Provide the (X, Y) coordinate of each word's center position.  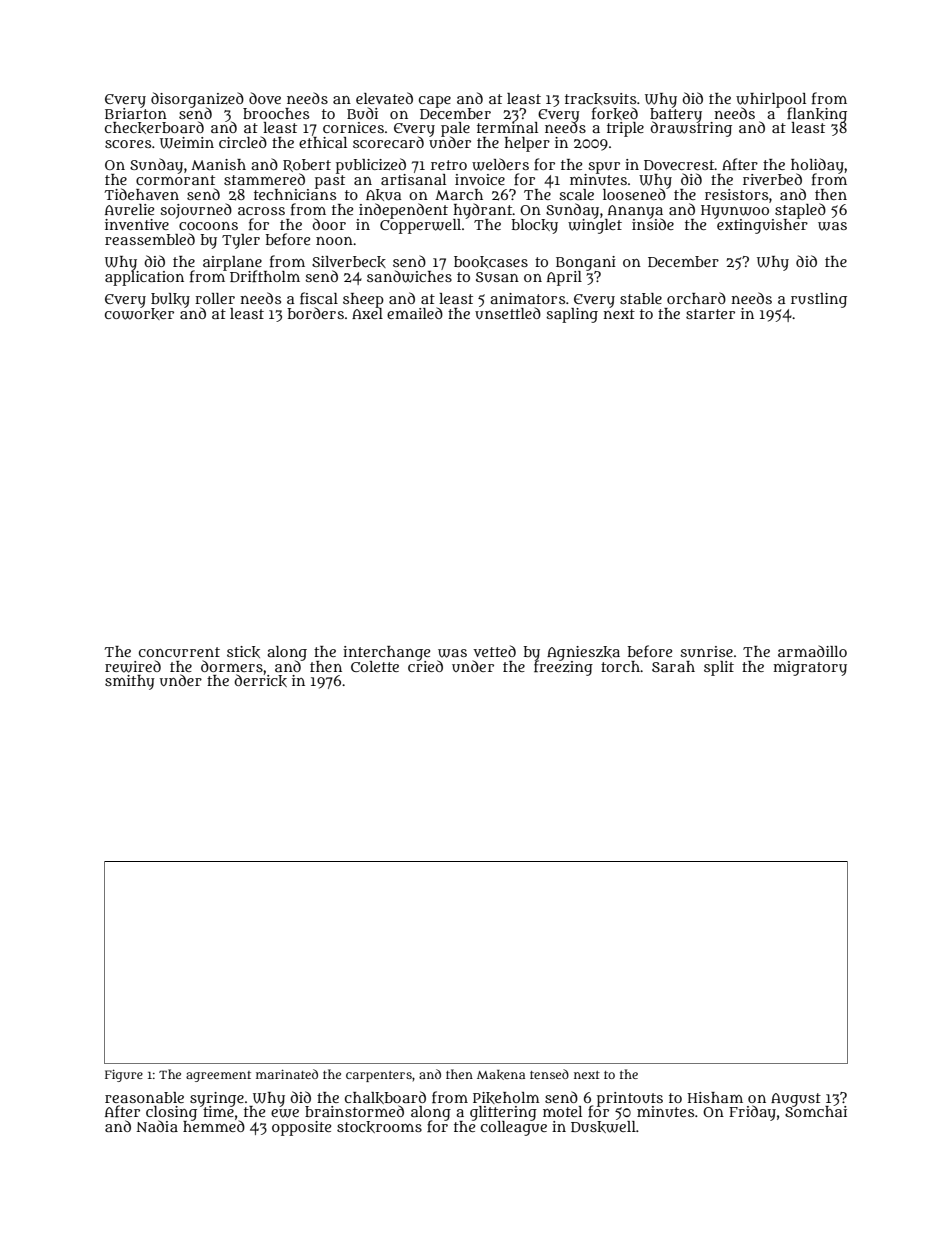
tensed (549, 1074)
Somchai (816, 1111)
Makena (501, 1075)
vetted (494, 651)
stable (641, 298)
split (719, 668)
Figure (124, 1075)
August (796, 1100)
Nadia (157, 1126)
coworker (139, 314)
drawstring (691, 129)
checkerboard (154, 127)
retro (449, 165)
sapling (572, 315)
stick (243, 652)
